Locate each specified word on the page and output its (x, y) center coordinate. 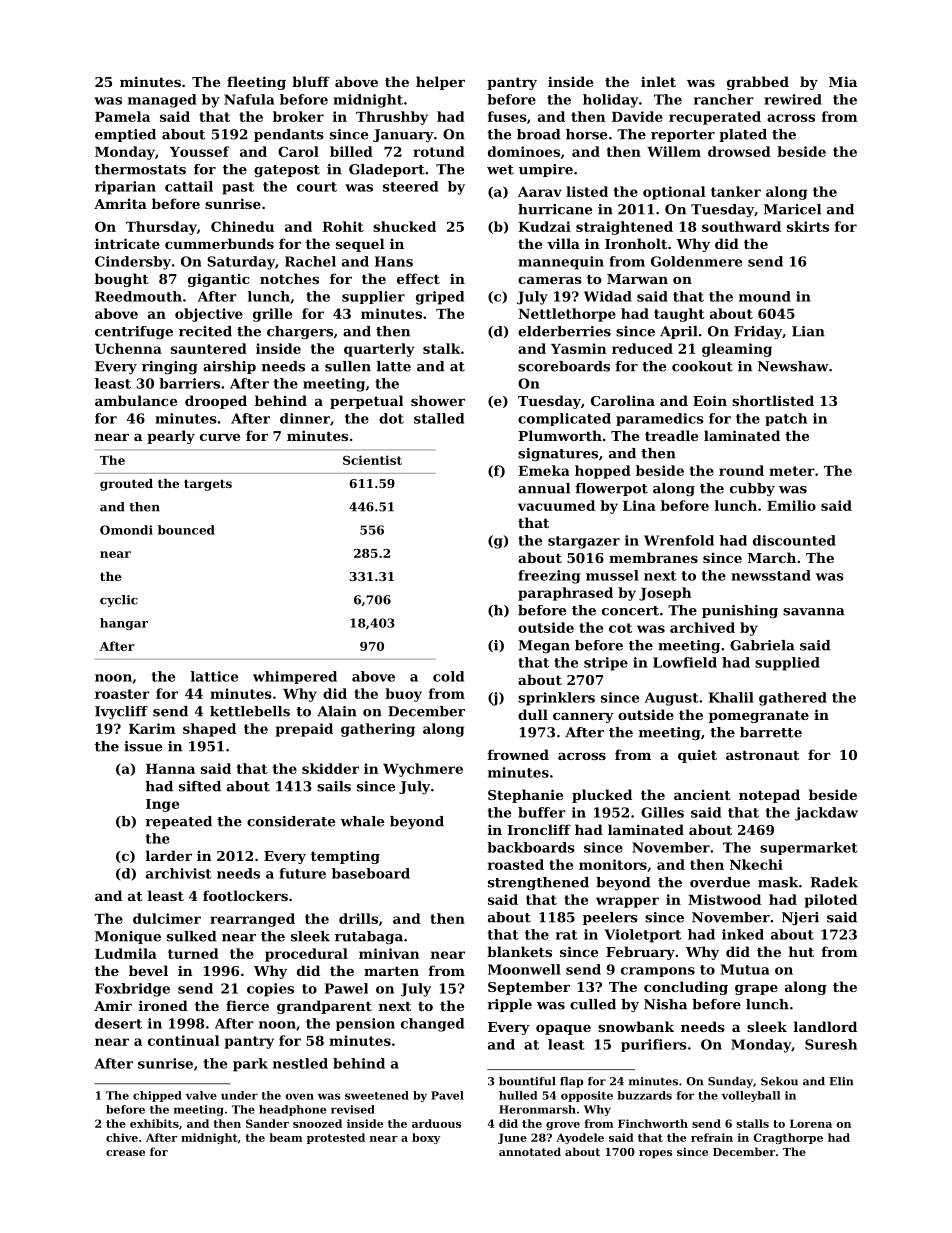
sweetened (377, 1095)
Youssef (200, 151)
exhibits (154, 1123)
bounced (186, 530)
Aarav (540, 192)
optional (674, 193)
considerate (291, 821)
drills (358, 918)
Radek (834, 882)
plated (743, 135)
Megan (544, 647)
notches (289, 278)
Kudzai (544, 226)
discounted (794, 540)
